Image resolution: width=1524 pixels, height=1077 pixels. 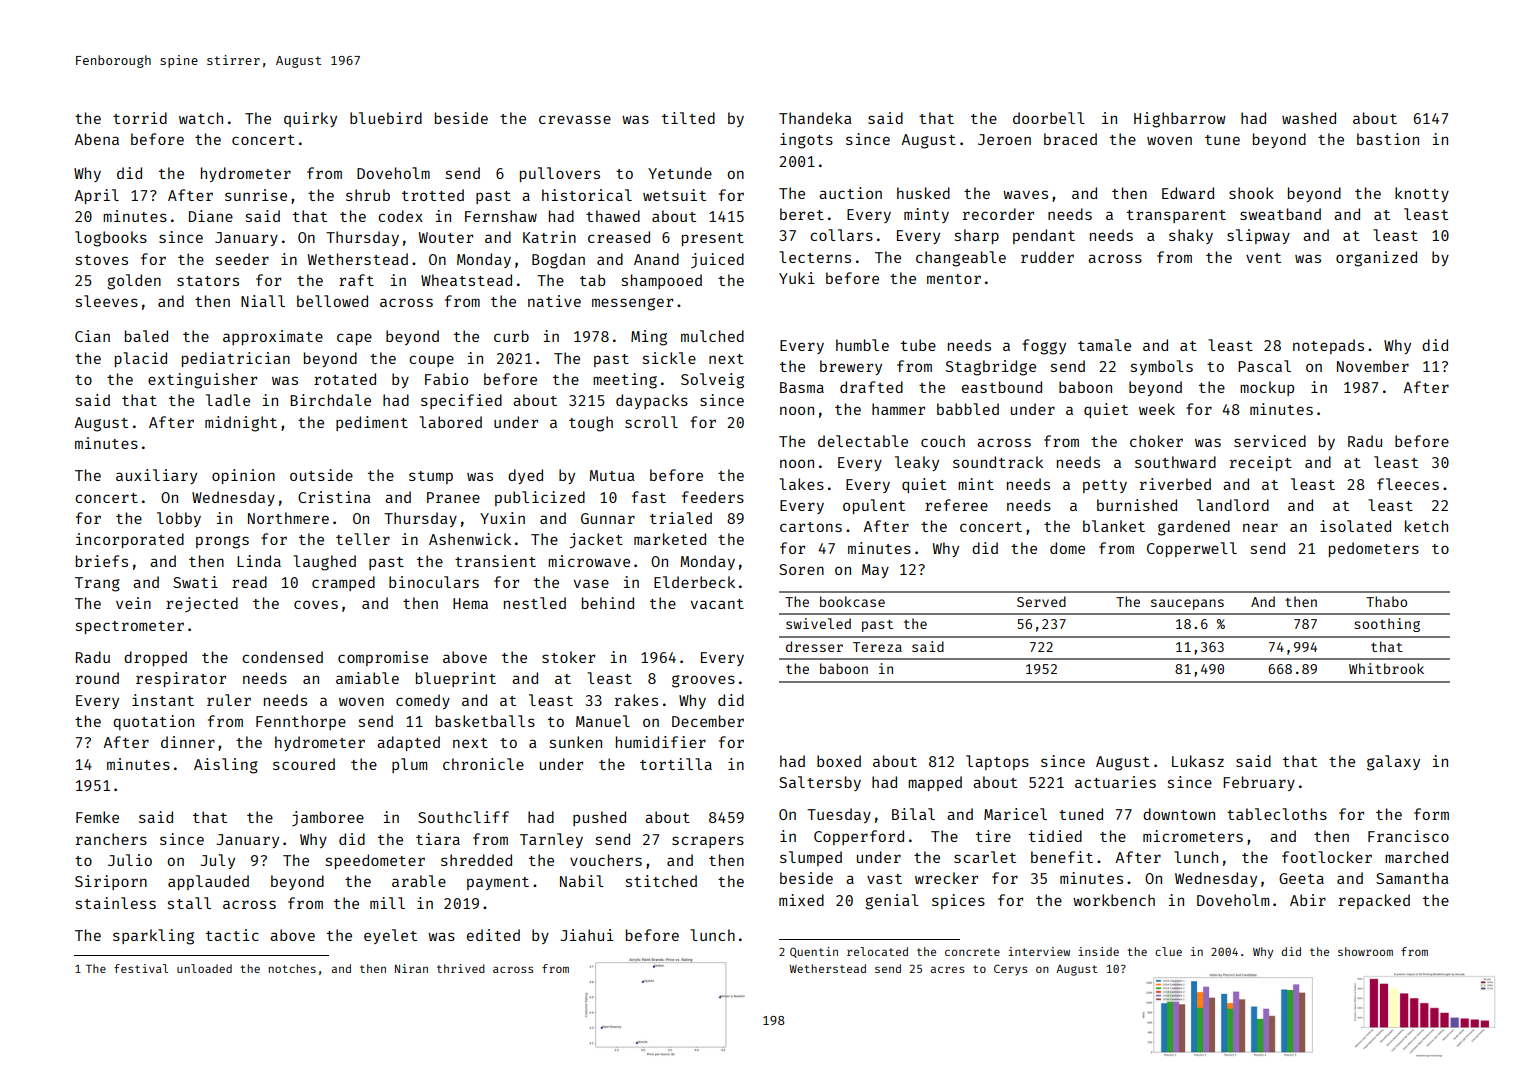 I want to click on condensed, so click(x=282, y=657).
